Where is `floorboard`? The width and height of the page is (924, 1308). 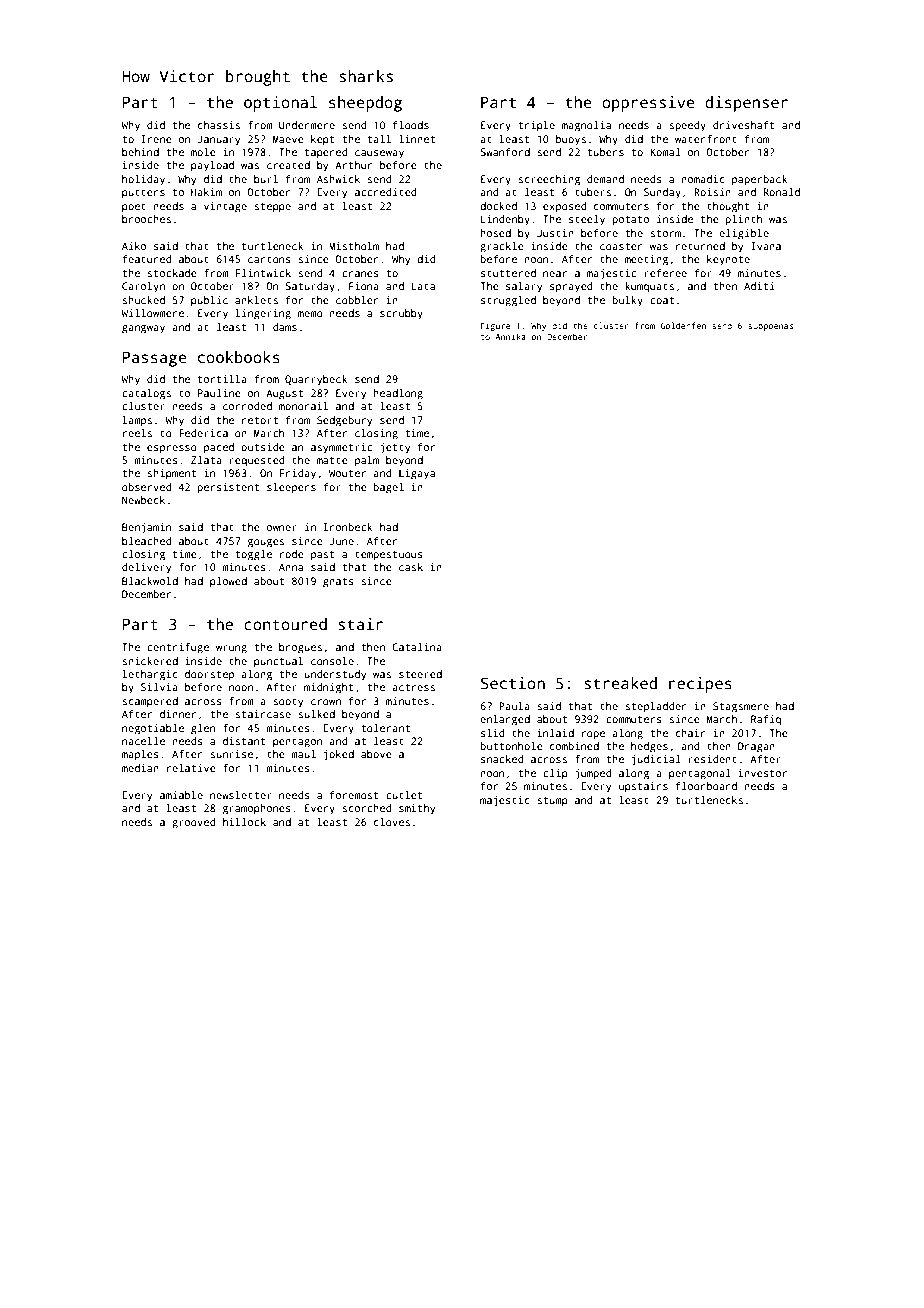 floorboard is located at coordinates (706, 786).
